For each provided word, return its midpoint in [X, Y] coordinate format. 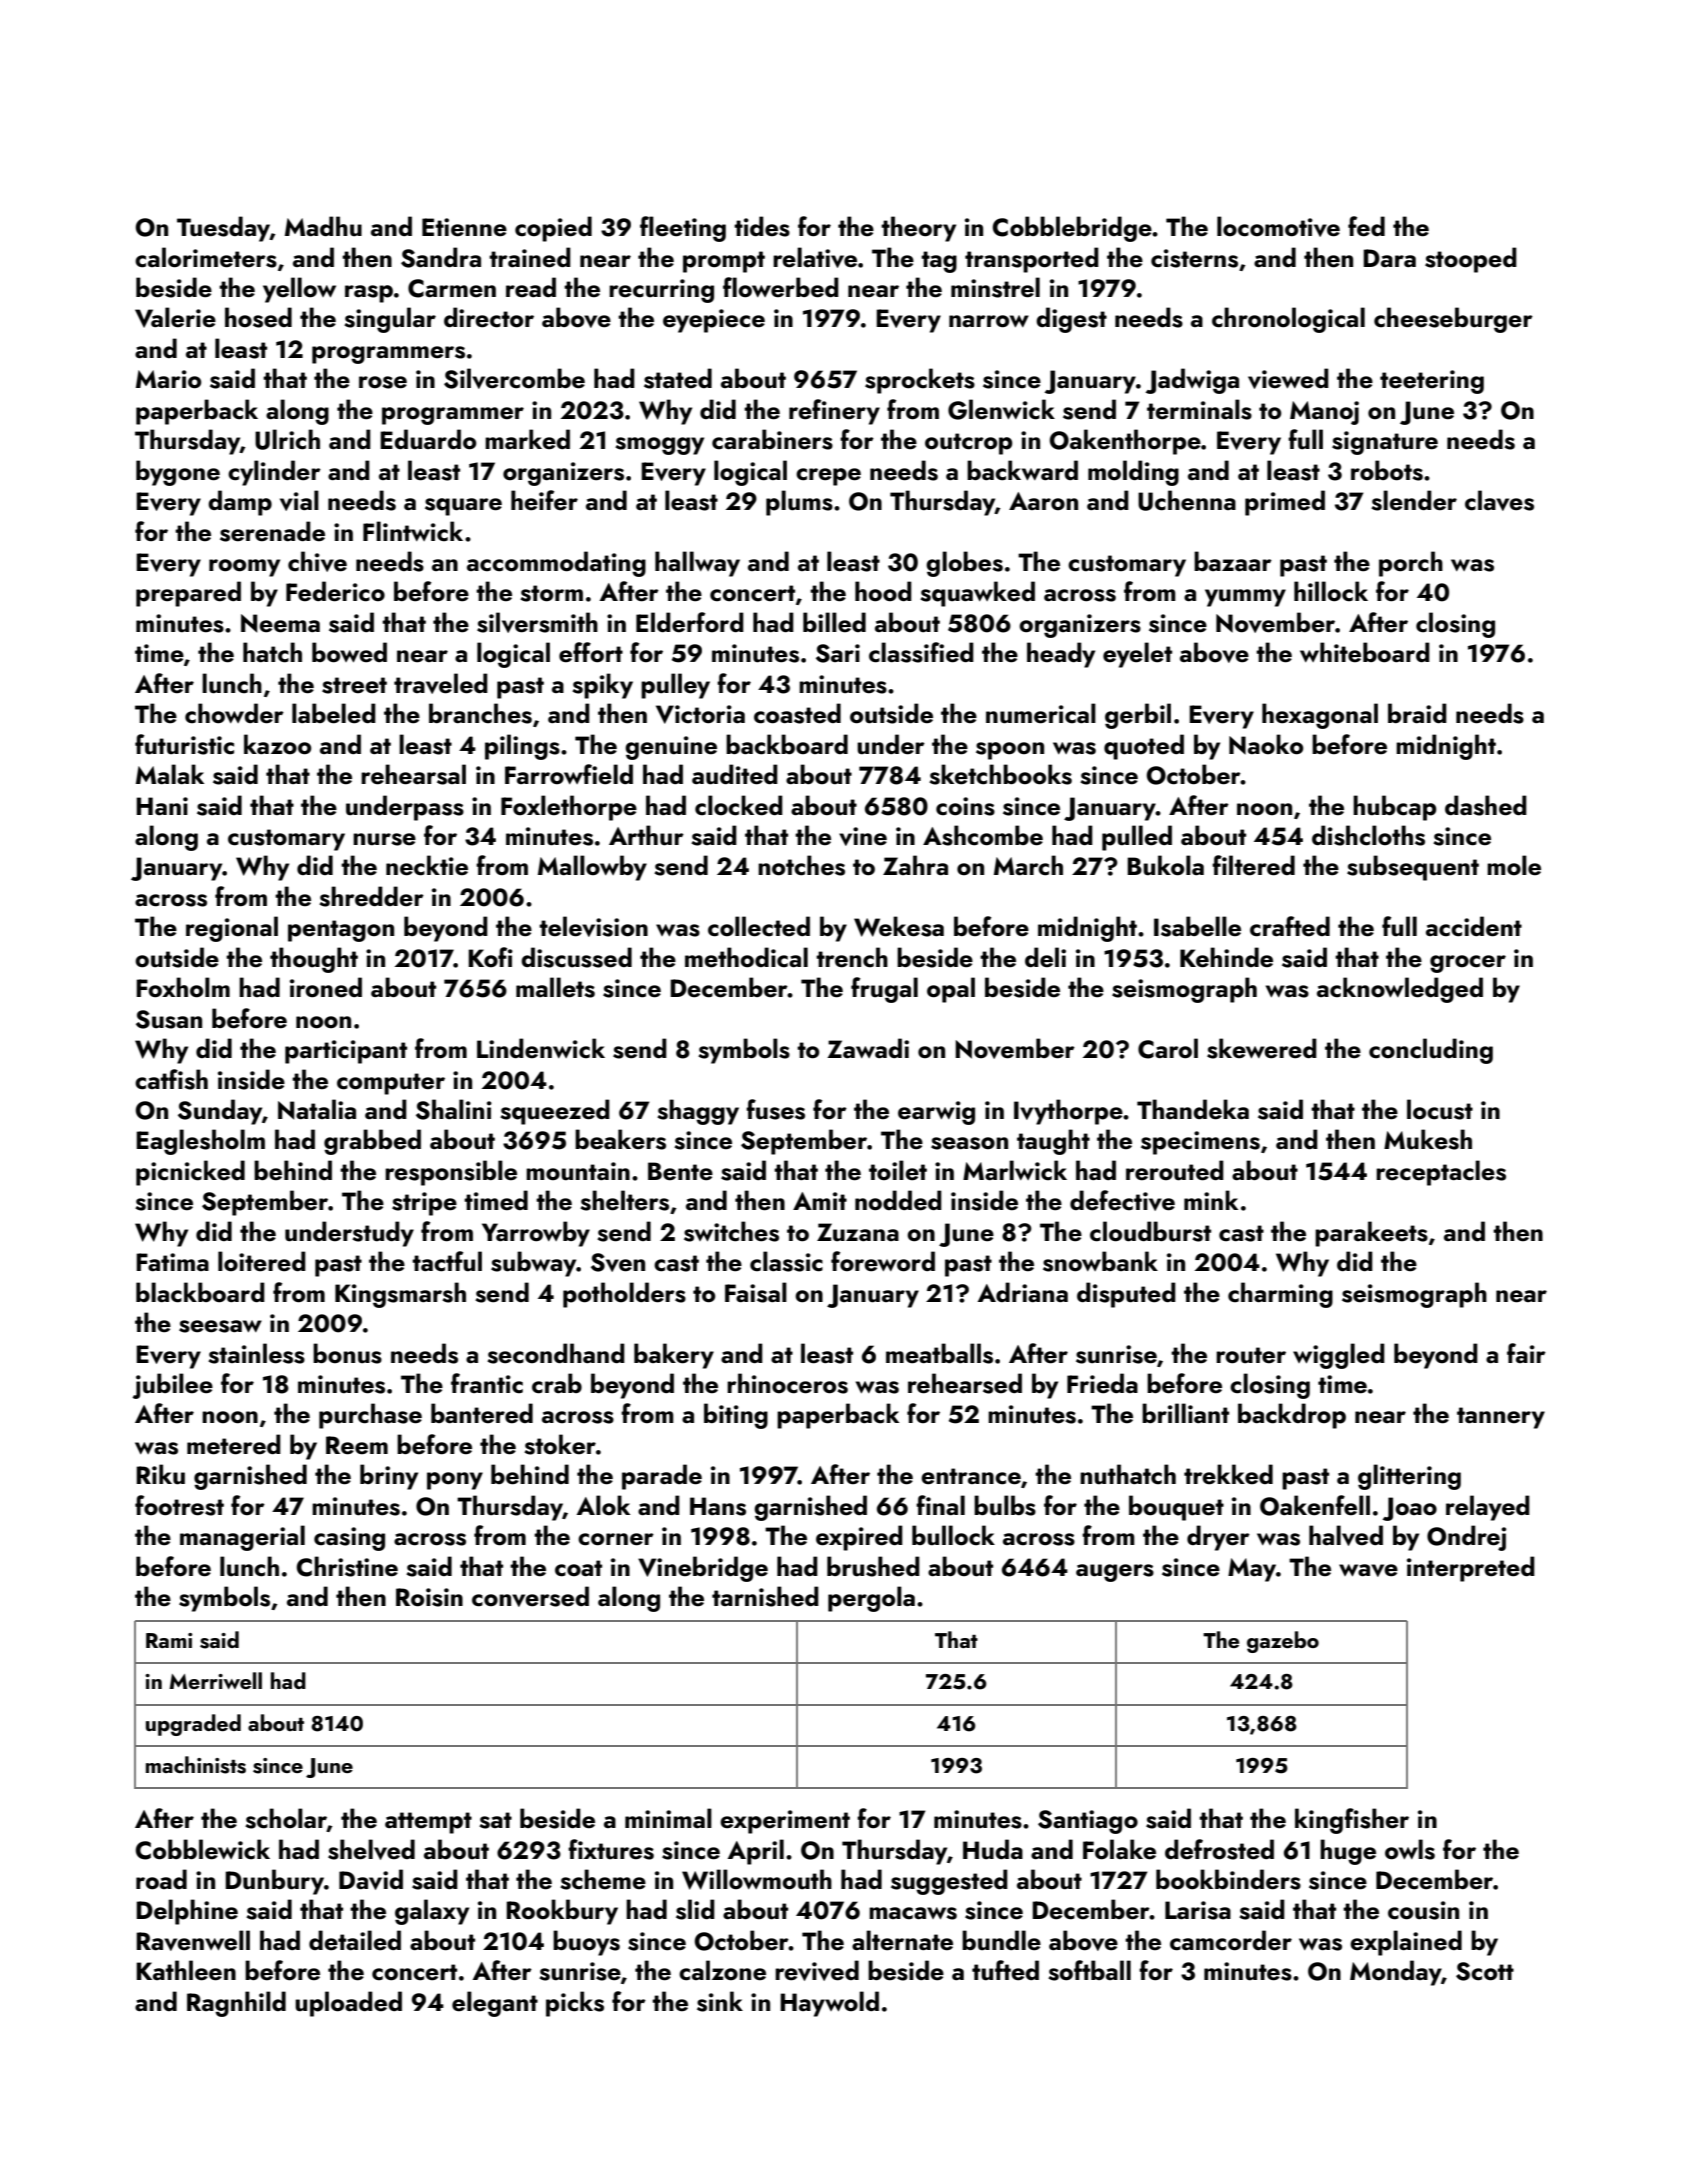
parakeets [1371, 1234]
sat [495, 1820]
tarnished [765, 1596]
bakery [674, 1356]
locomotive [1278, 226]
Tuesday [223, 229]
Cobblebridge [1072, 229]
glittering [1409, 1477]
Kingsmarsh [400, 1295]
